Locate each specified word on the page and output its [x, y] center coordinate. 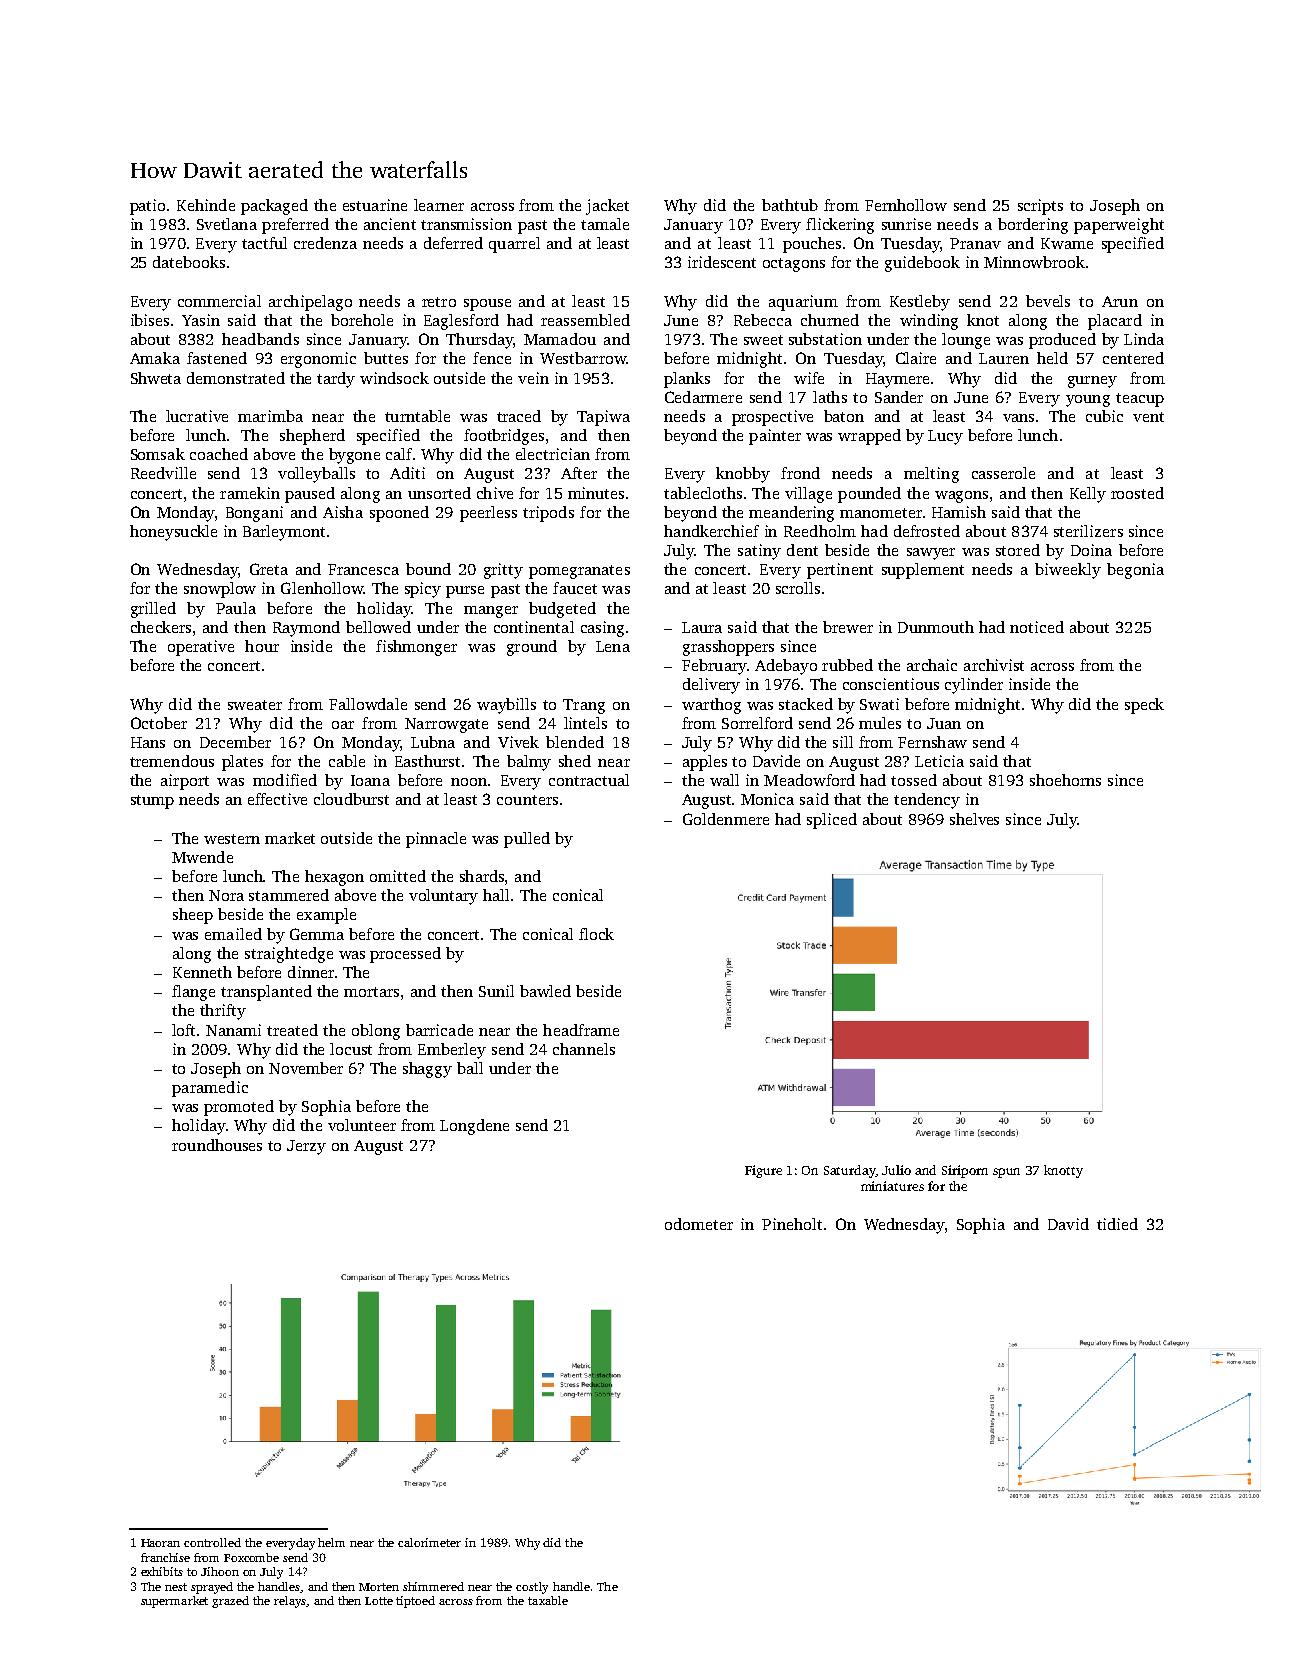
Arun [1120, 301]
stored [1018, 550]
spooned [399, 514]
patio [147, 207]
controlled [212, 1542]
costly [532, 1588]
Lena [613, 646]
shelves [974, 819]
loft [183, 1030]
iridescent [722, 262]
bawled [545, 991]
